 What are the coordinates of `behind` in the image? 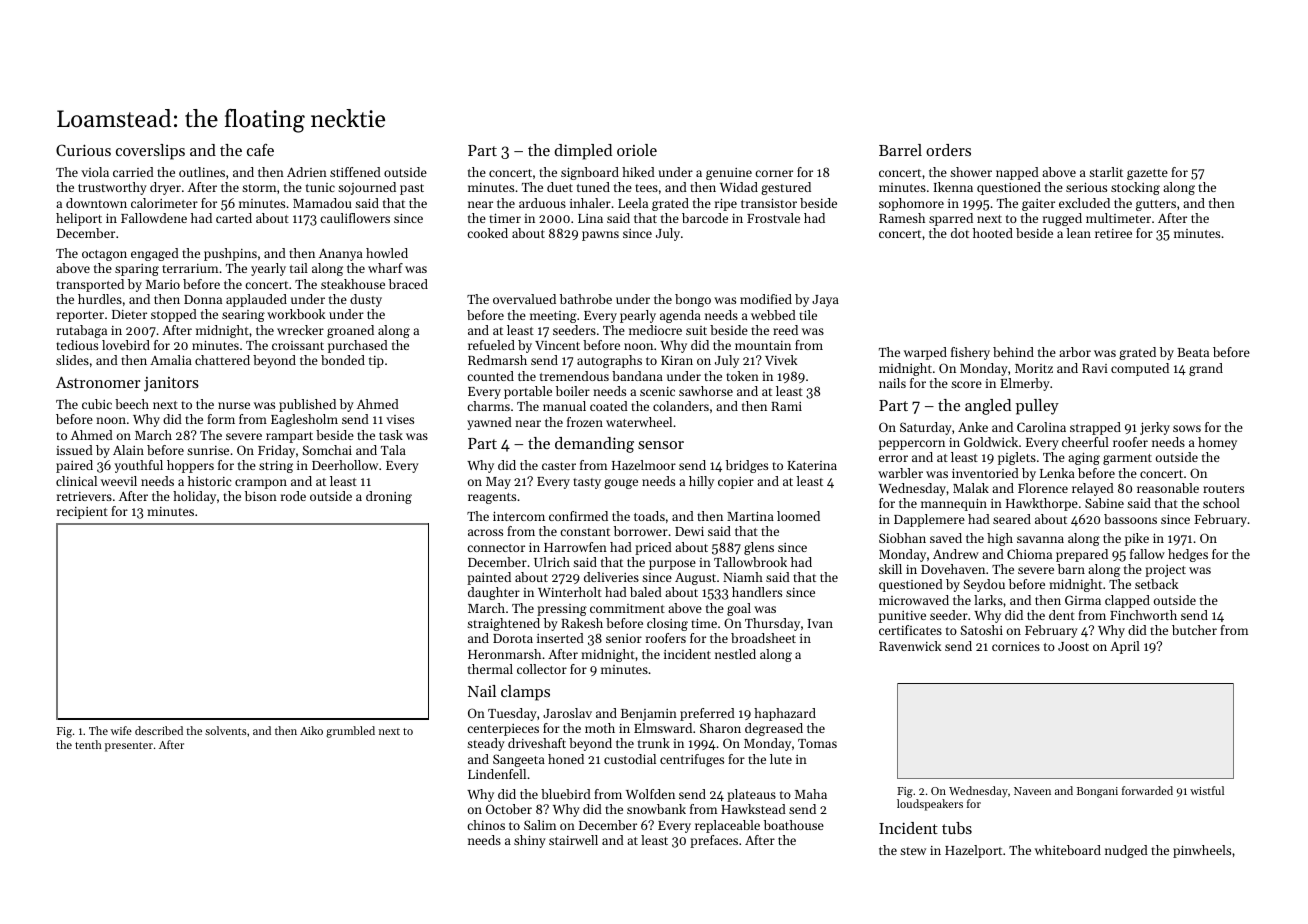 It's located at (1013, 352).
